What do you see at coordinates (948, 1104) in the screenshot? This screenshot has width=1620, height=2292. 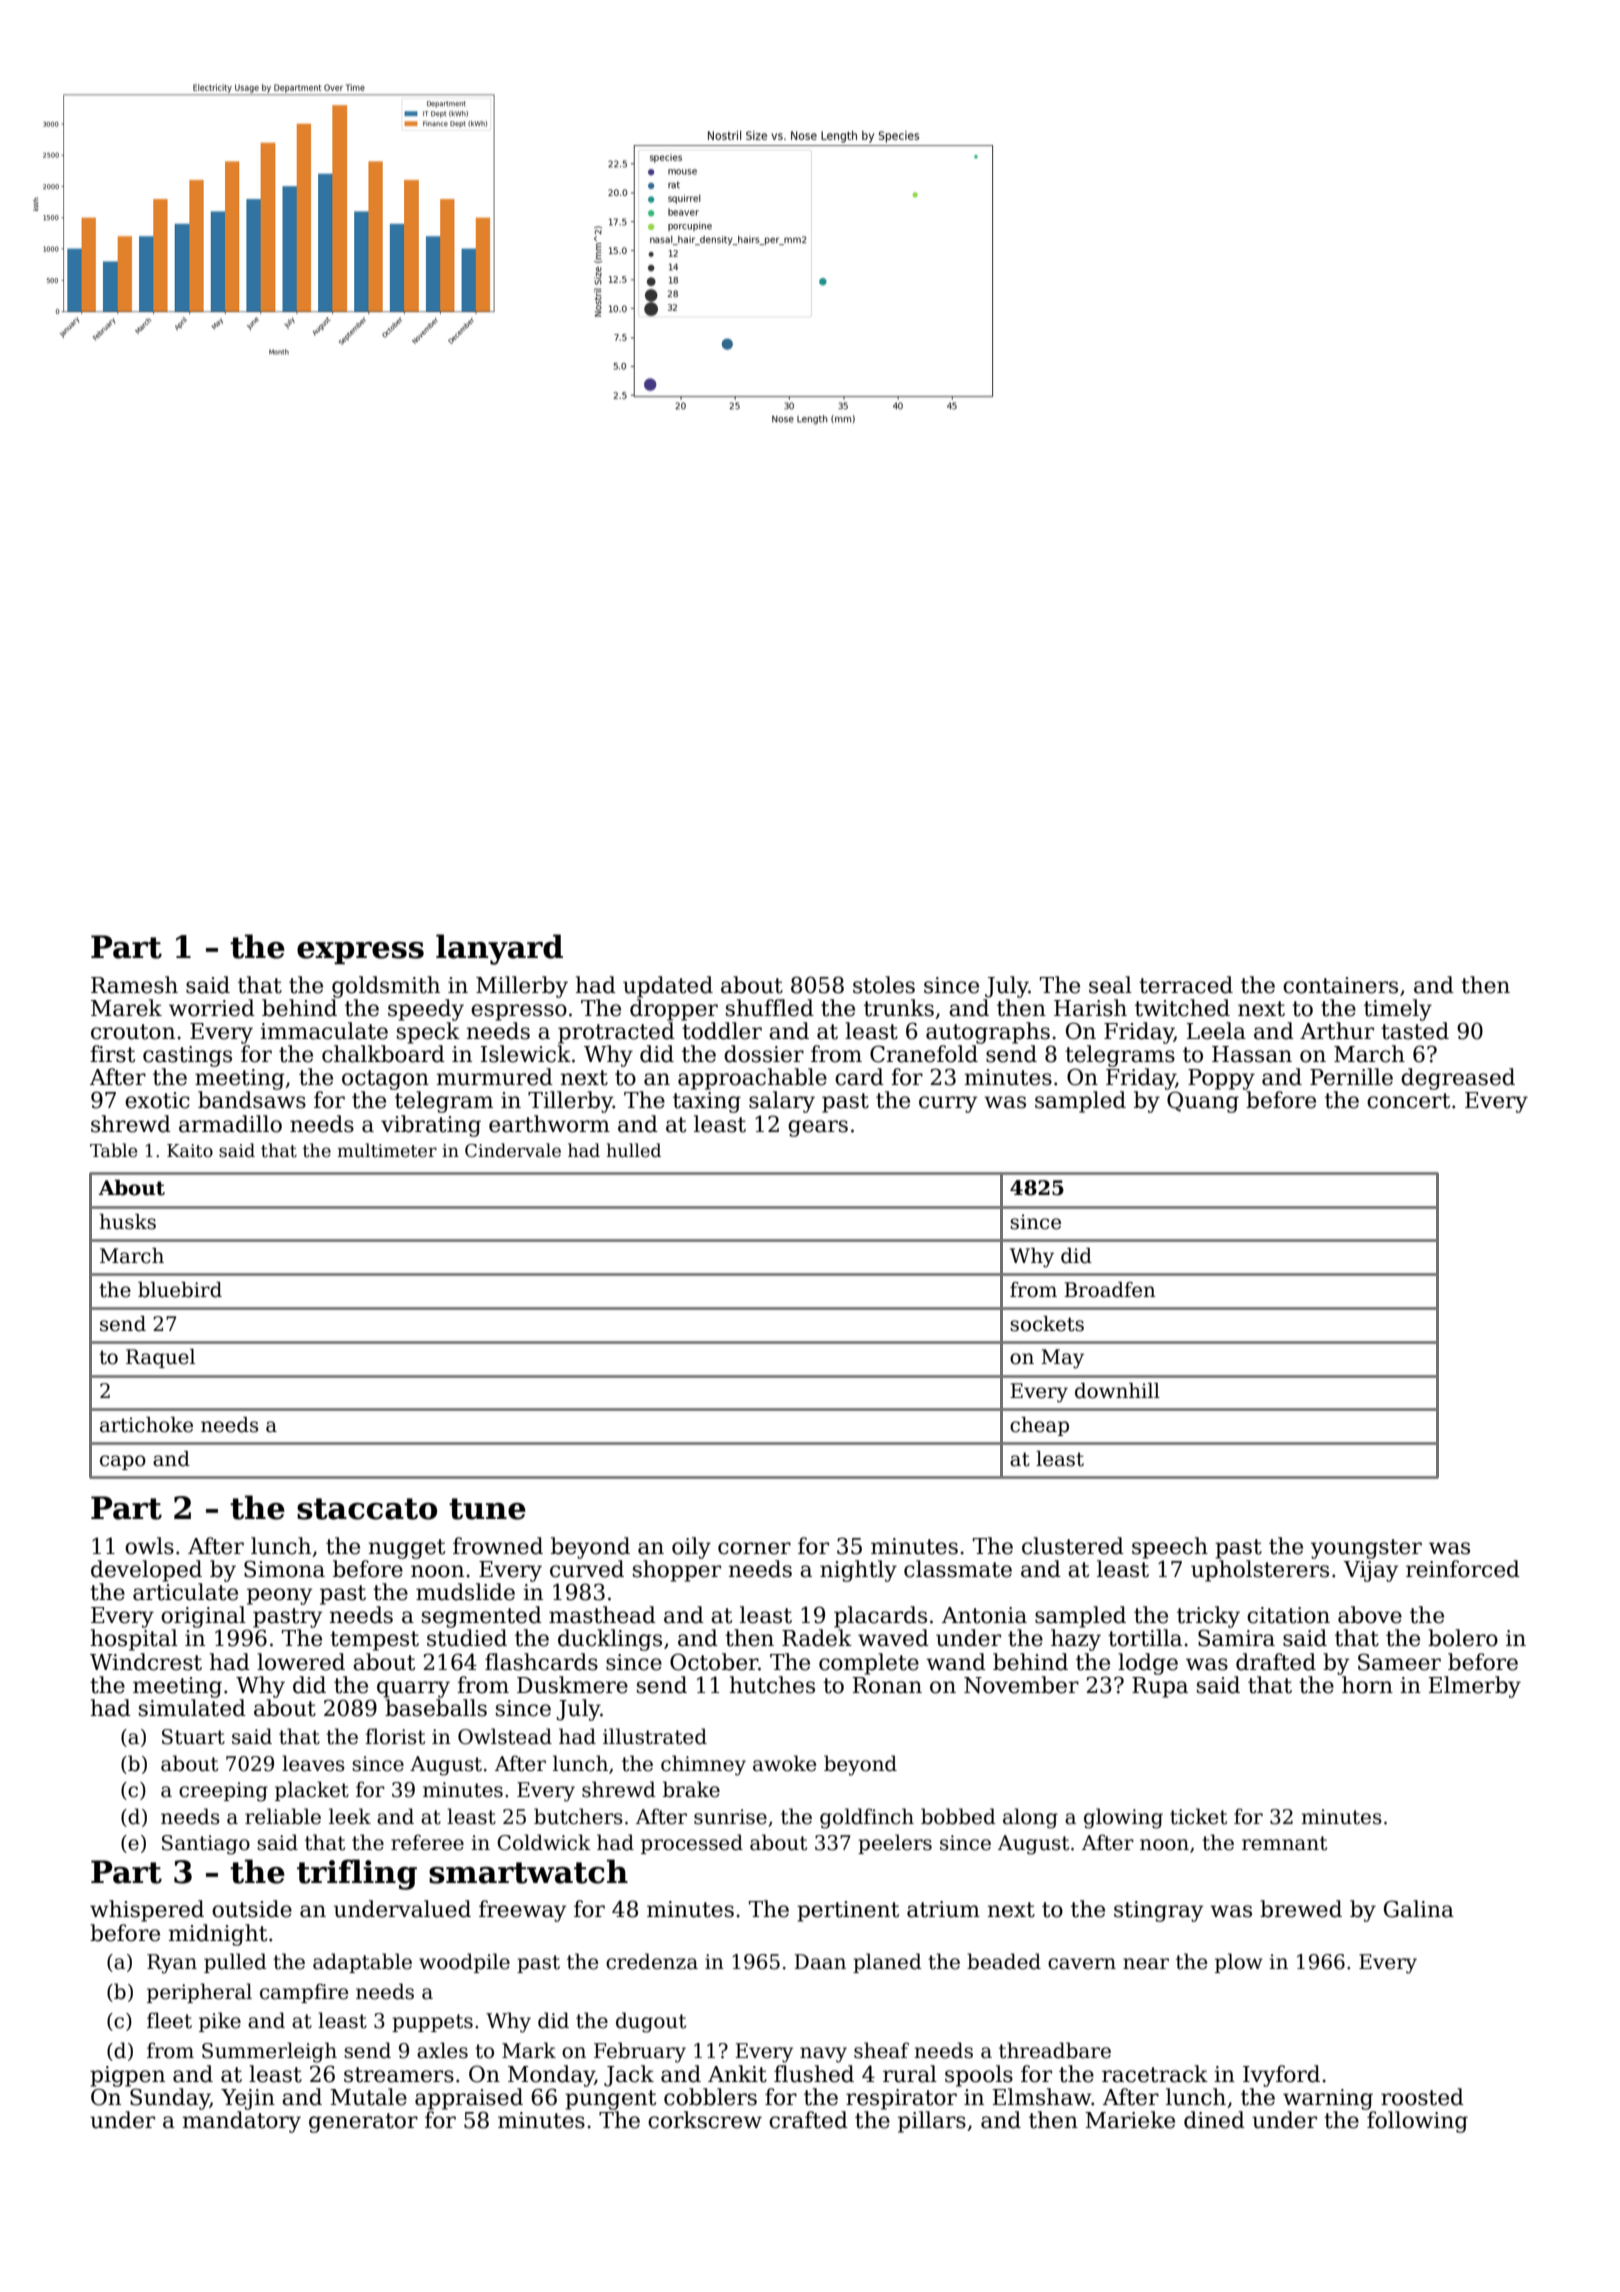 I see `curry` at bounding box center [948, 1104].
